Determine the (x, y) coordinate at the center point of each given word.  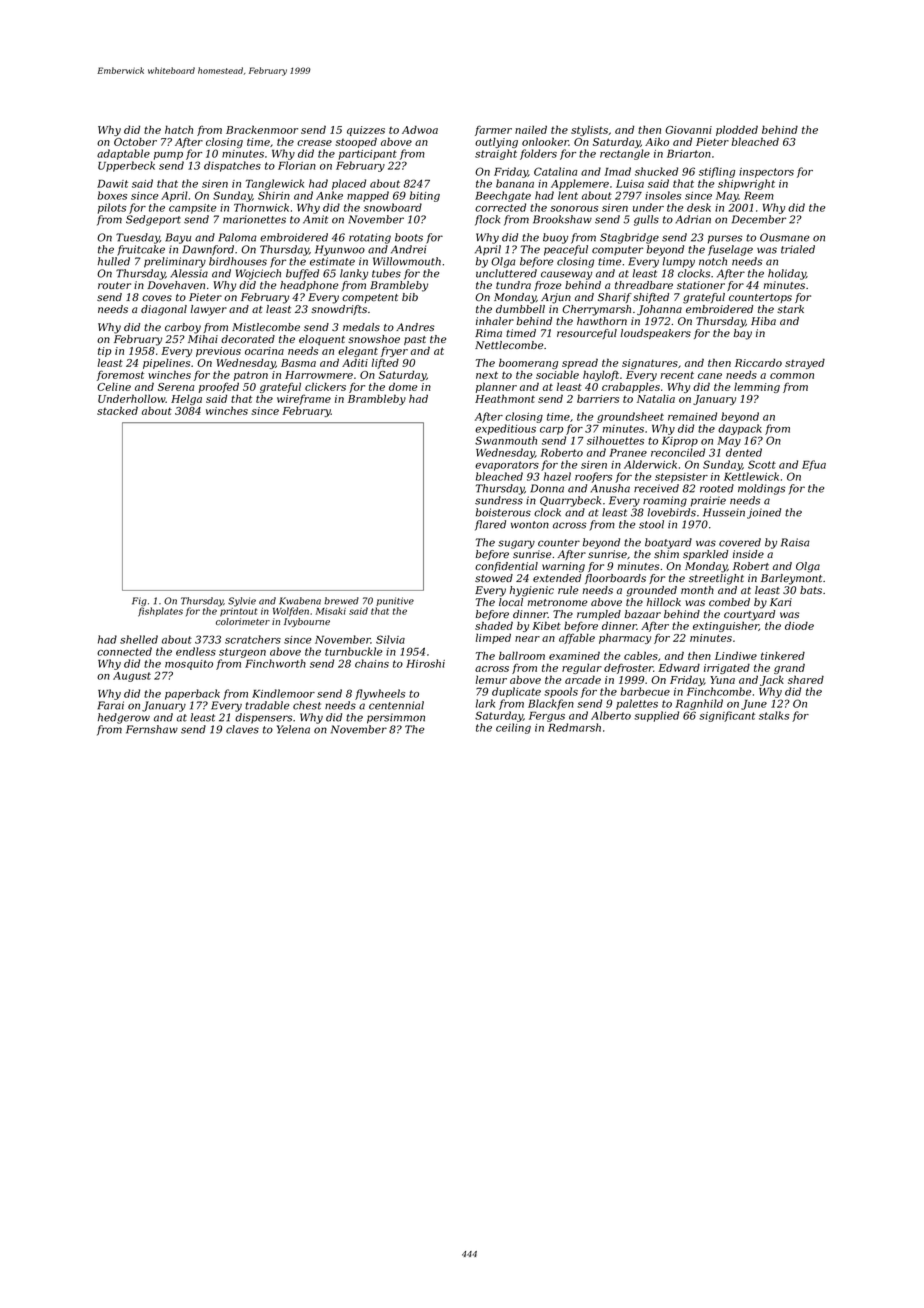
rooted (717, 488)
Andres (415, 327)
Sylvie (242, 602)
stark (790, 309)
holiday (787, 274)
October (135, 141)
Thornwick (261, 207)
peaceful (566, 250)
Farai (110, 705)
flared (490, 525)
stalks (774, 715)
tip (105, 352)
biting (425, 196)
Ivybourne (307, 622)
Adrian (693, 219)
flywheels (380, 694)
